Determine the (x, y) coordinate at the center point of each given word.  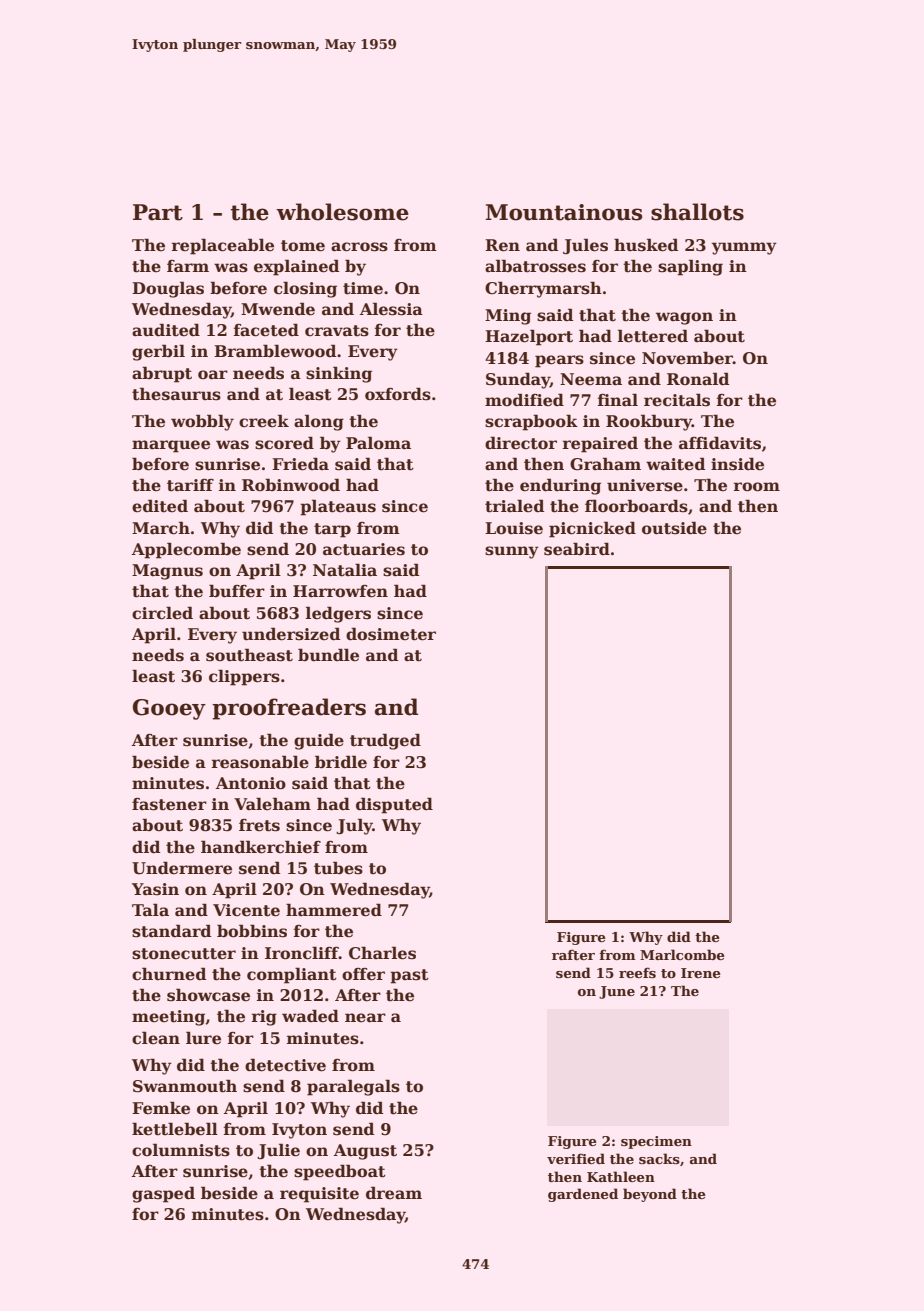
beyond (650, 1195)
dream (394, 1193)
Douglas (168, 289)
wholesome (342, 212)
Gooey (169, 709)
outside (674, 528)
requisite (319, 1195)
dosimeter (391, 634)
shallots (697, 212)
